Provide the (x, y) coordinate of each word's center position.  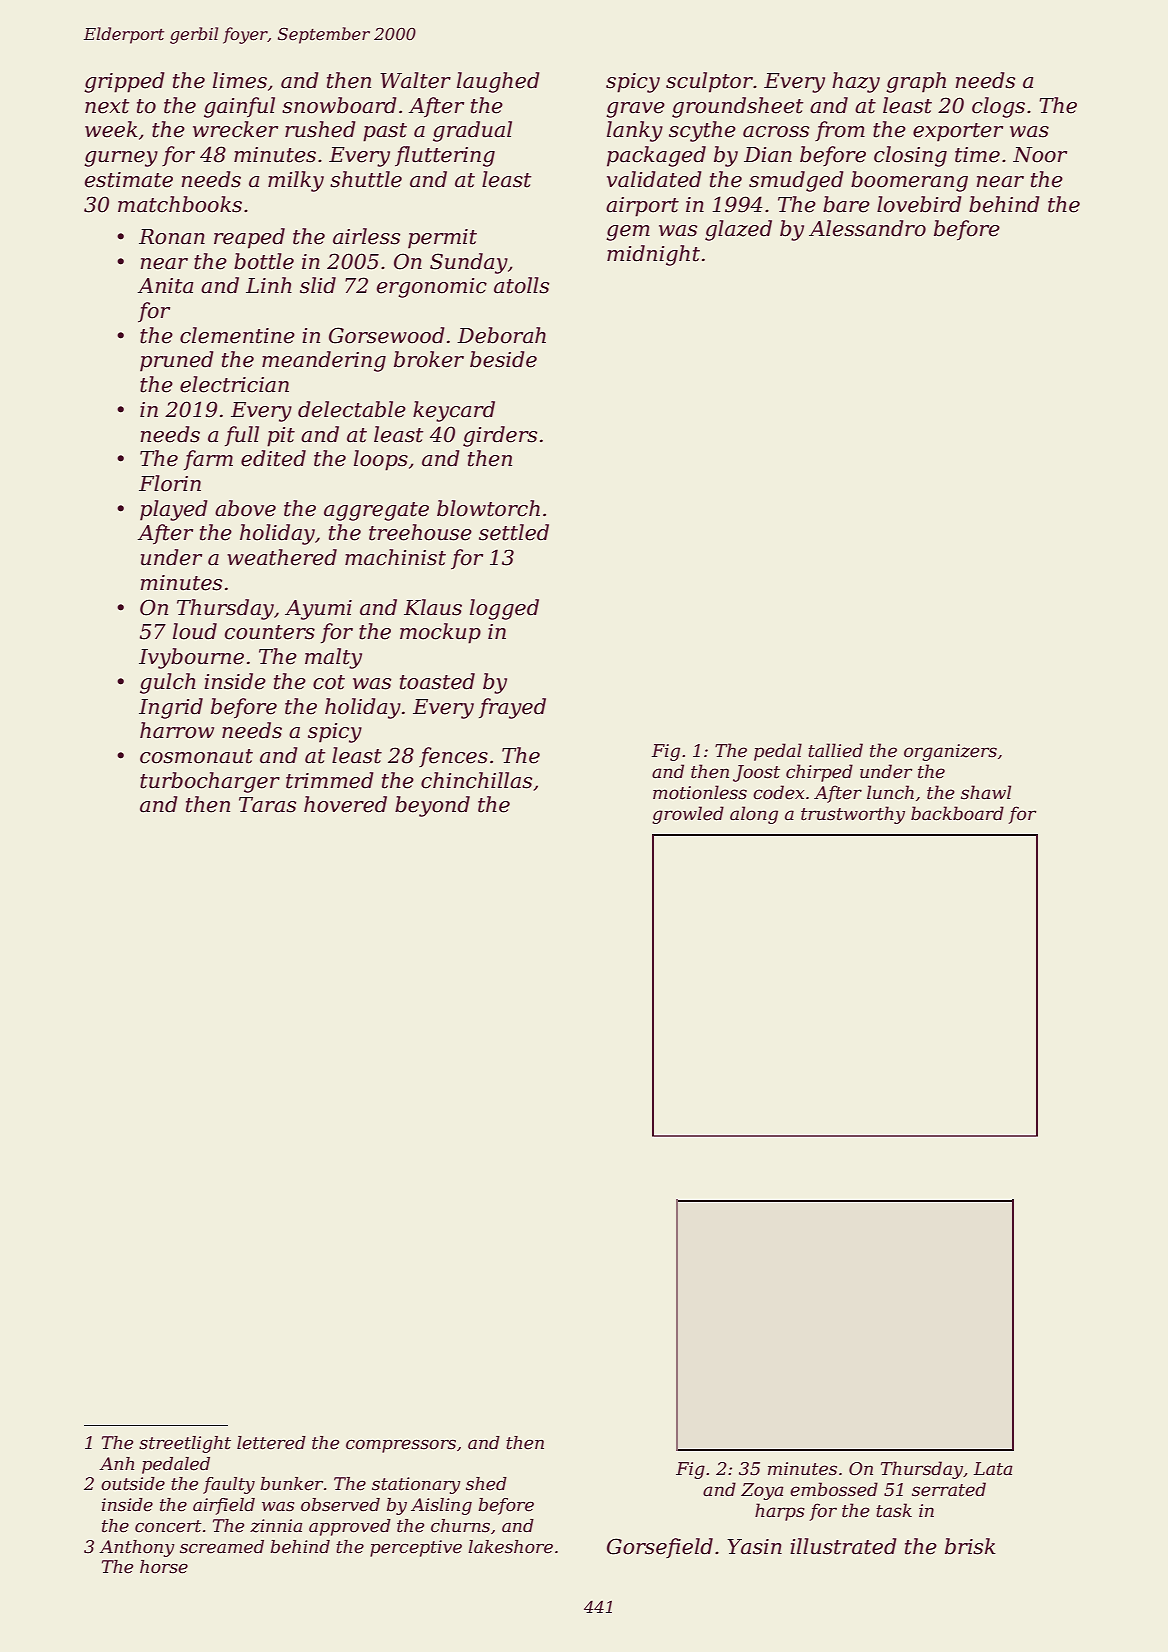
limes (240, 80)
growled (688, 815)
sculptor (709, 82)
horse (164, 1567)
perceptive (416, 1548)
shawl (986, 792)
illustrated (843, 1546)
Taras (267, 805)
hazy (856, 82)
